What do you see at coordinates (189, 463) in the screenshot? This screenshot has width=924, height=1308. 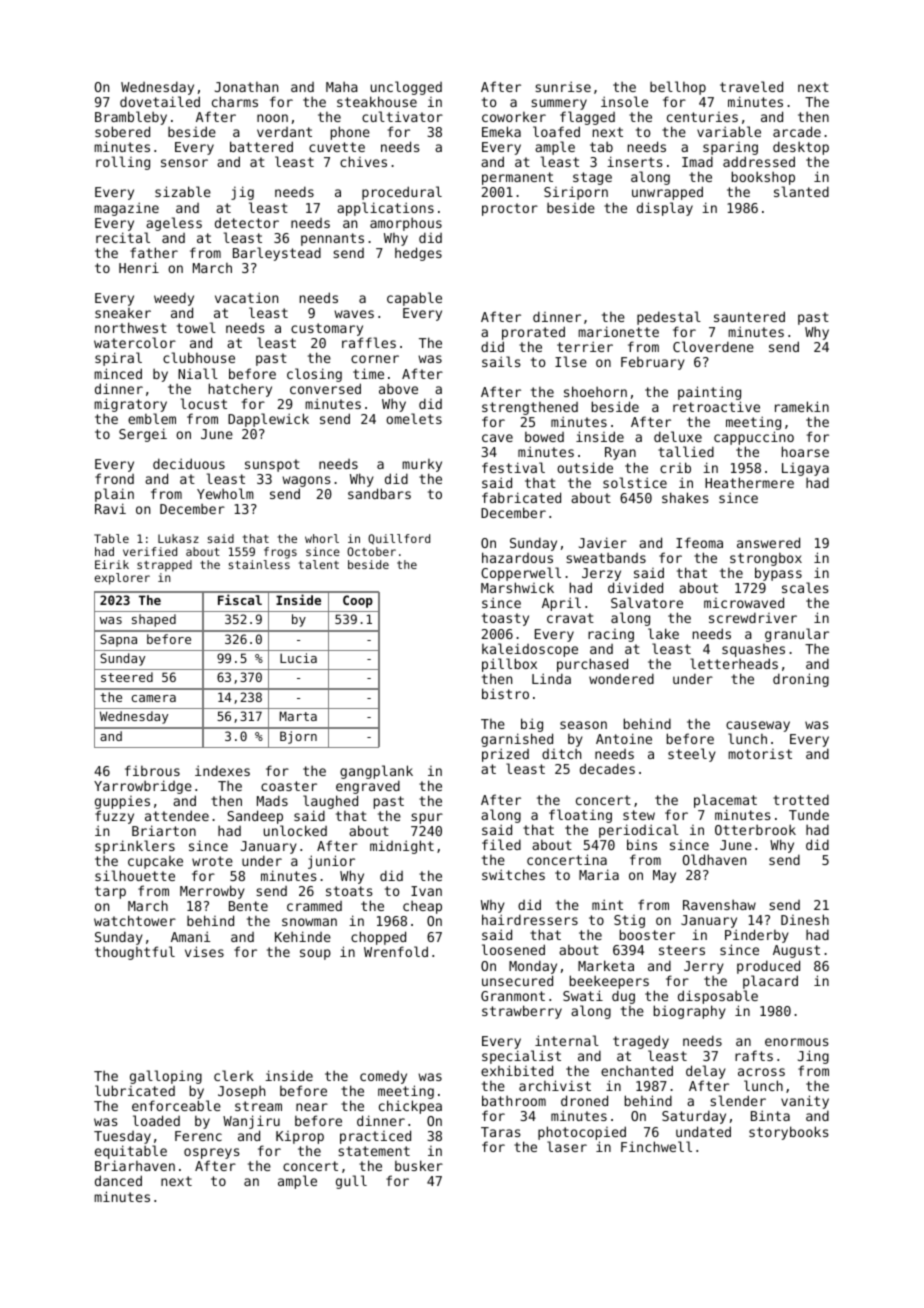 I see `deciduous` at bounding box center [189, 463].
